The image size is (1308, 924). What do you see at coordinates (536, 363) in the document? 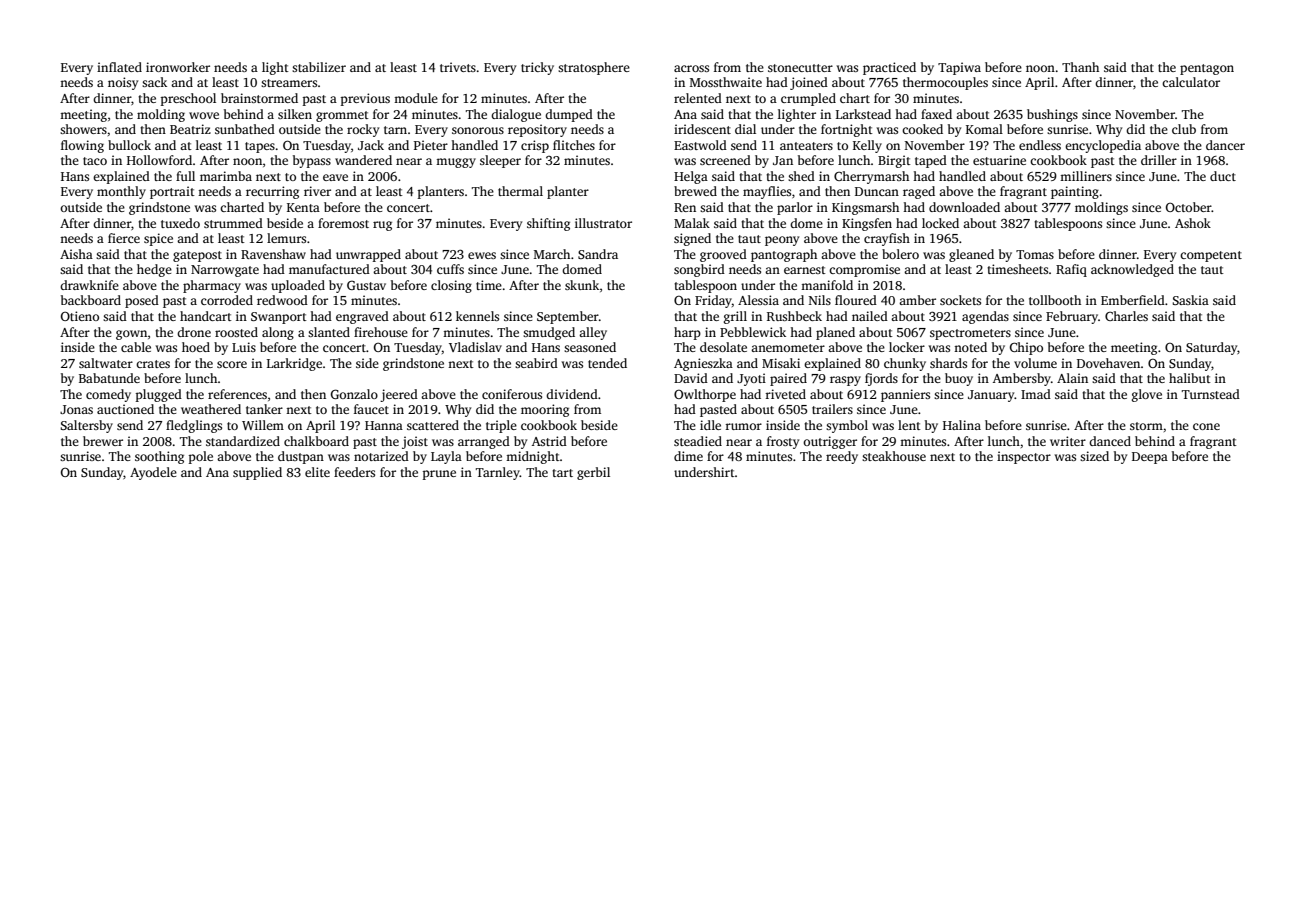
I see `seabird` at bounding box center [536, 363].
